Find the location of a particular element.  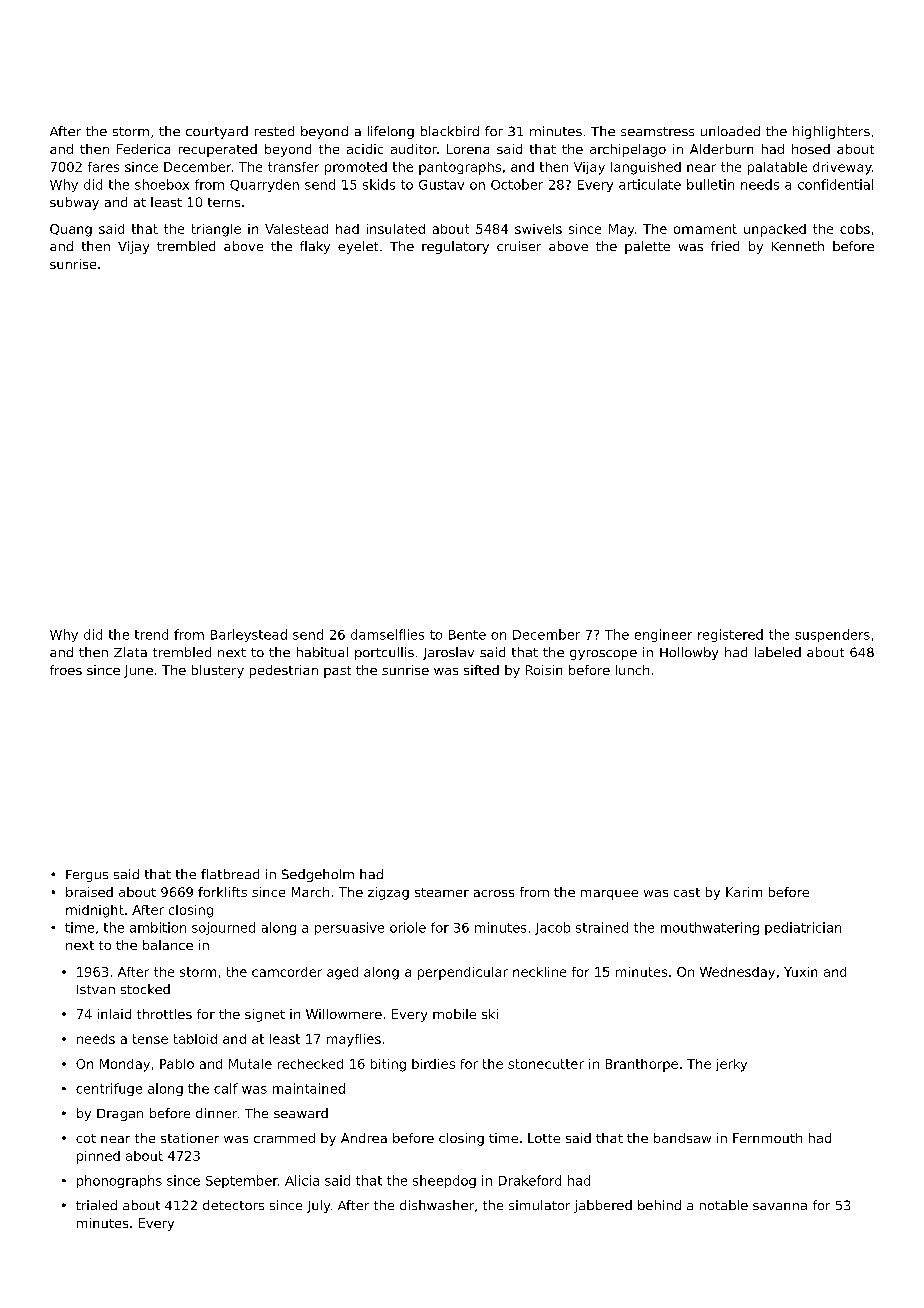

Roisin is located at coordinates (544, 670).
